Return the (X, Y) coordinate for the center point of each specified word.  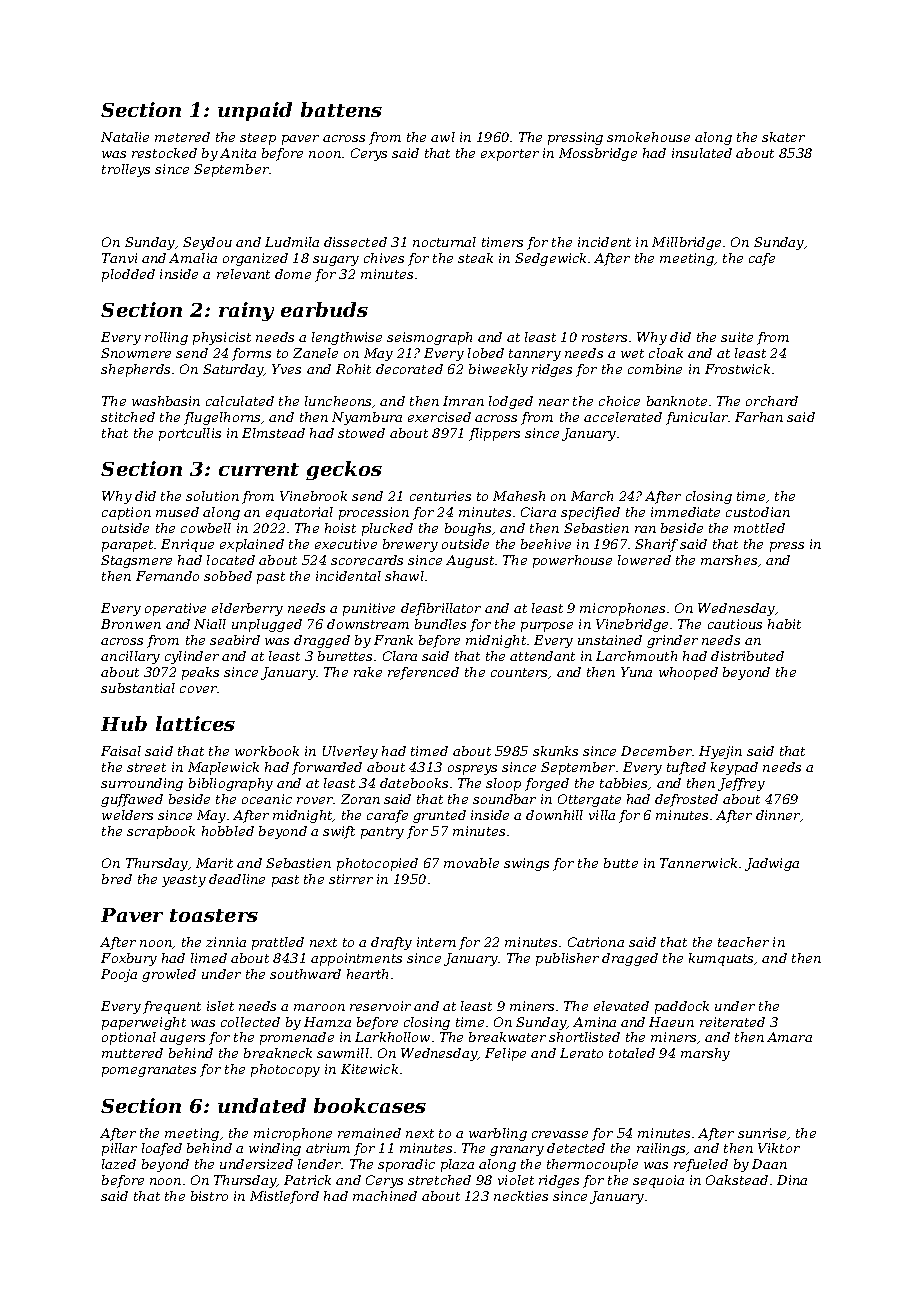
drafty (391, 943)
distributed (747, 656)
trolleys (126, 170)
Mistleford (284, 1197)
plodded (128, 275)
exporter (510, 155)
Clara (400, 656)
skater (783, 137)
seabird (235, 640)
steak (475, 258)
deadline (237, 879)
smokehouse (648, 137)
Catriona (596, 942)
